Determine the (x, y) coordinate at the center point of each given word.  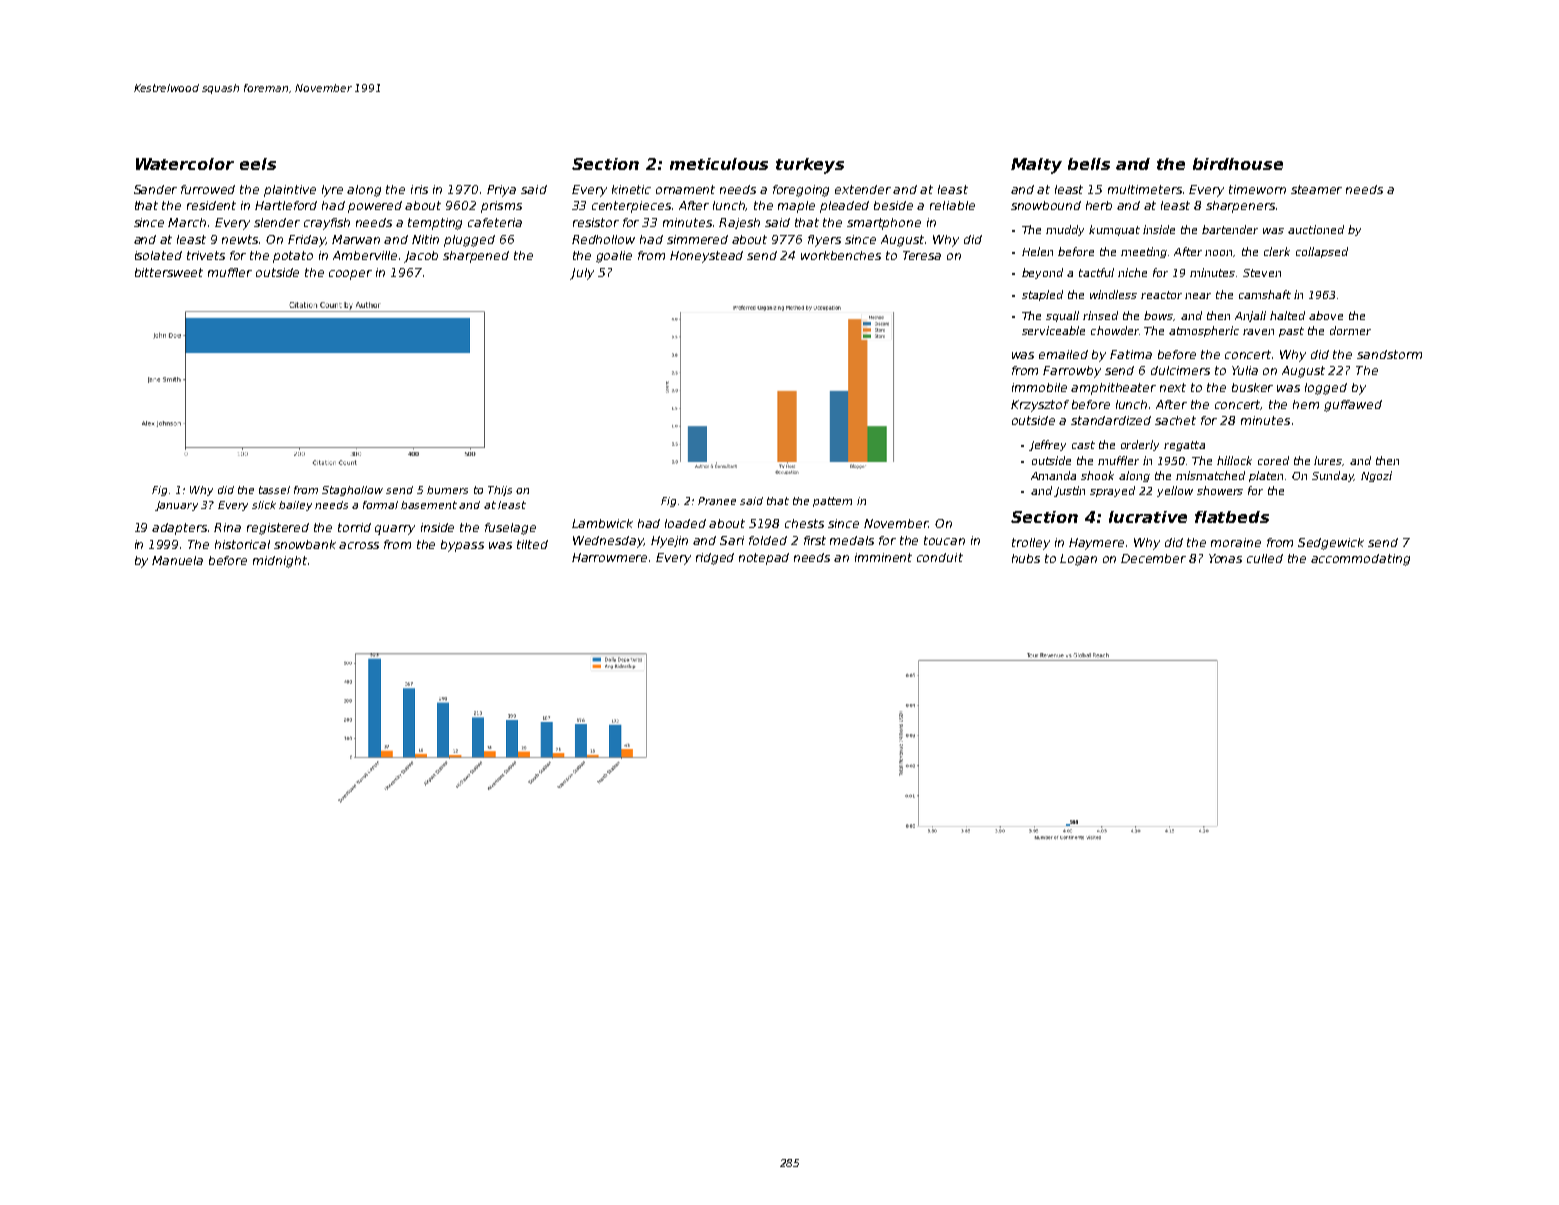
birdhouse (1238, 164)
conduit (940, 557)
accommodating (1360, 560)
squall (1062, 316)
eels (258, 164)
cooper (350, 275)
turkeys (810, 166)
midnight (280, 562)
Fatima (1131, 354)
